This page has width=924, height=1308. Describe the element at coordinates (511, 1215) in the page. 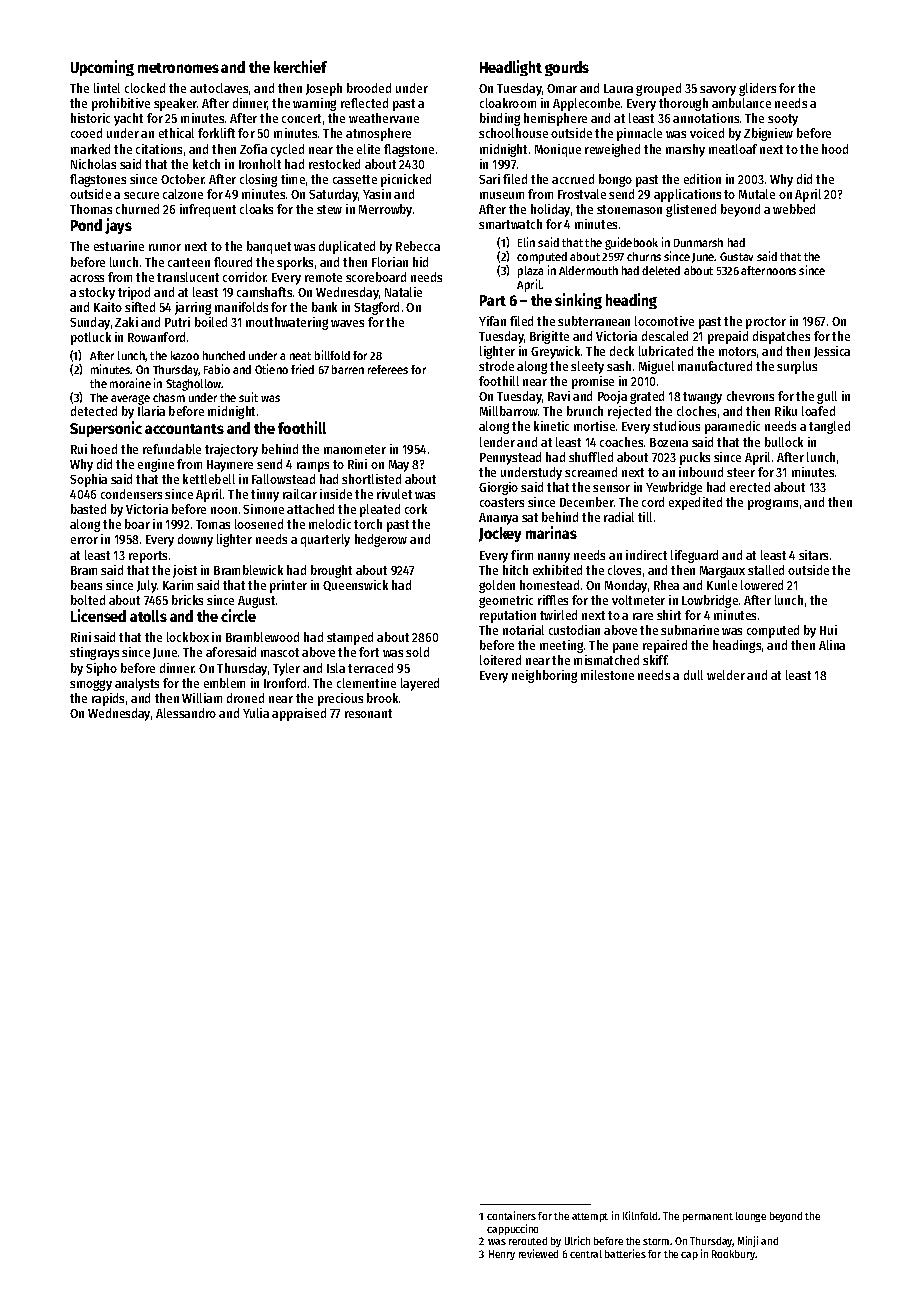

I see `containers` at that location.
